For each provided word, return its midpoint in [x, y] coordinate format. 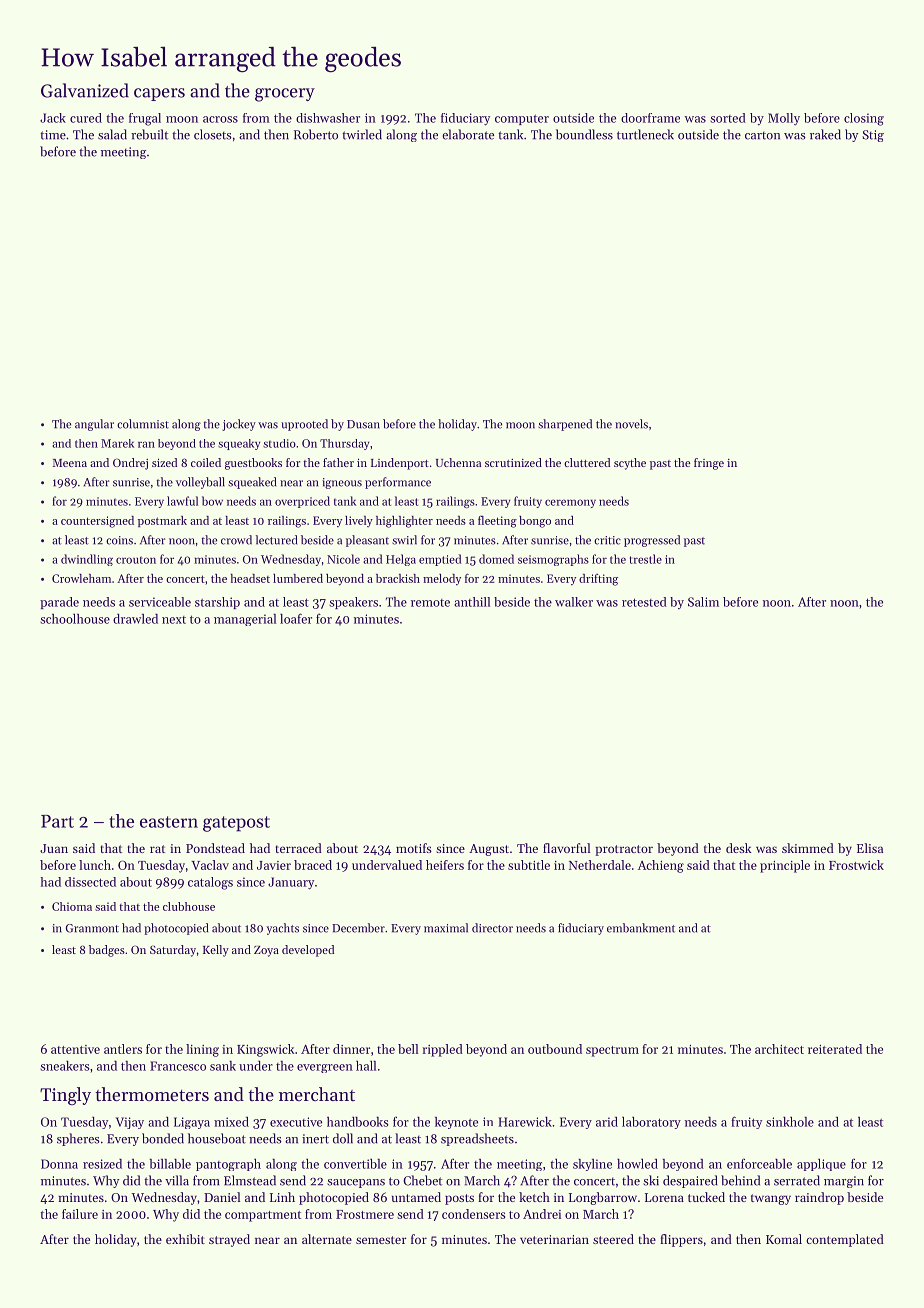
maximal [446, 928]
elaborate [468, 134]
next [174, 620]
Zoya [266, 951]
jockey [239, 425]
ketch [534, 1197]
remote [430, 603]
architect [779, 1049]
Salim [703, 602]
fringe [709, 464]
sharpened [565, 425]
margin [844, 1182]
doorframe [650, 118]
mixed [231, 1122]
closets [213, 134]
